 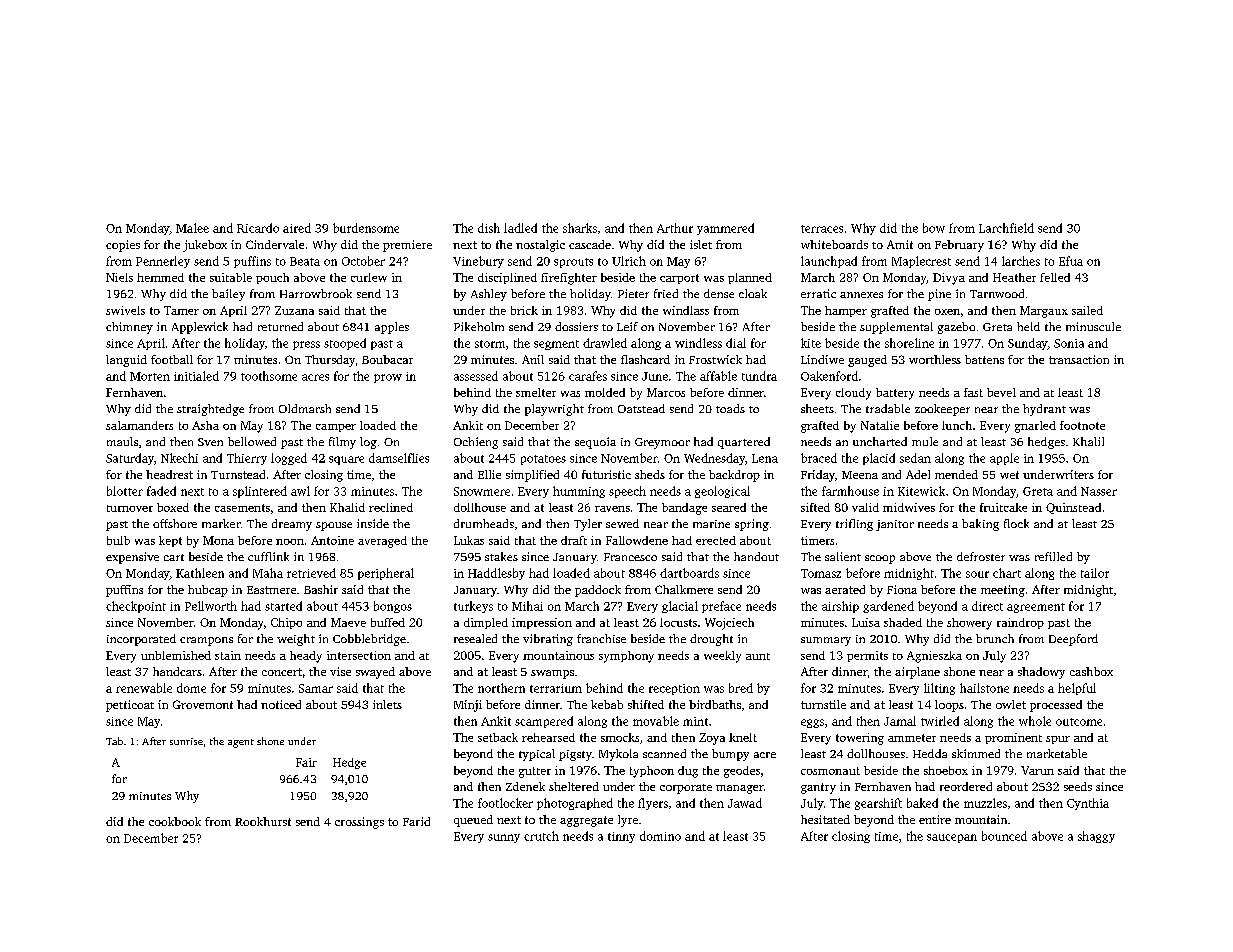 I want to click on sunny, so click(x=504, y=838).
